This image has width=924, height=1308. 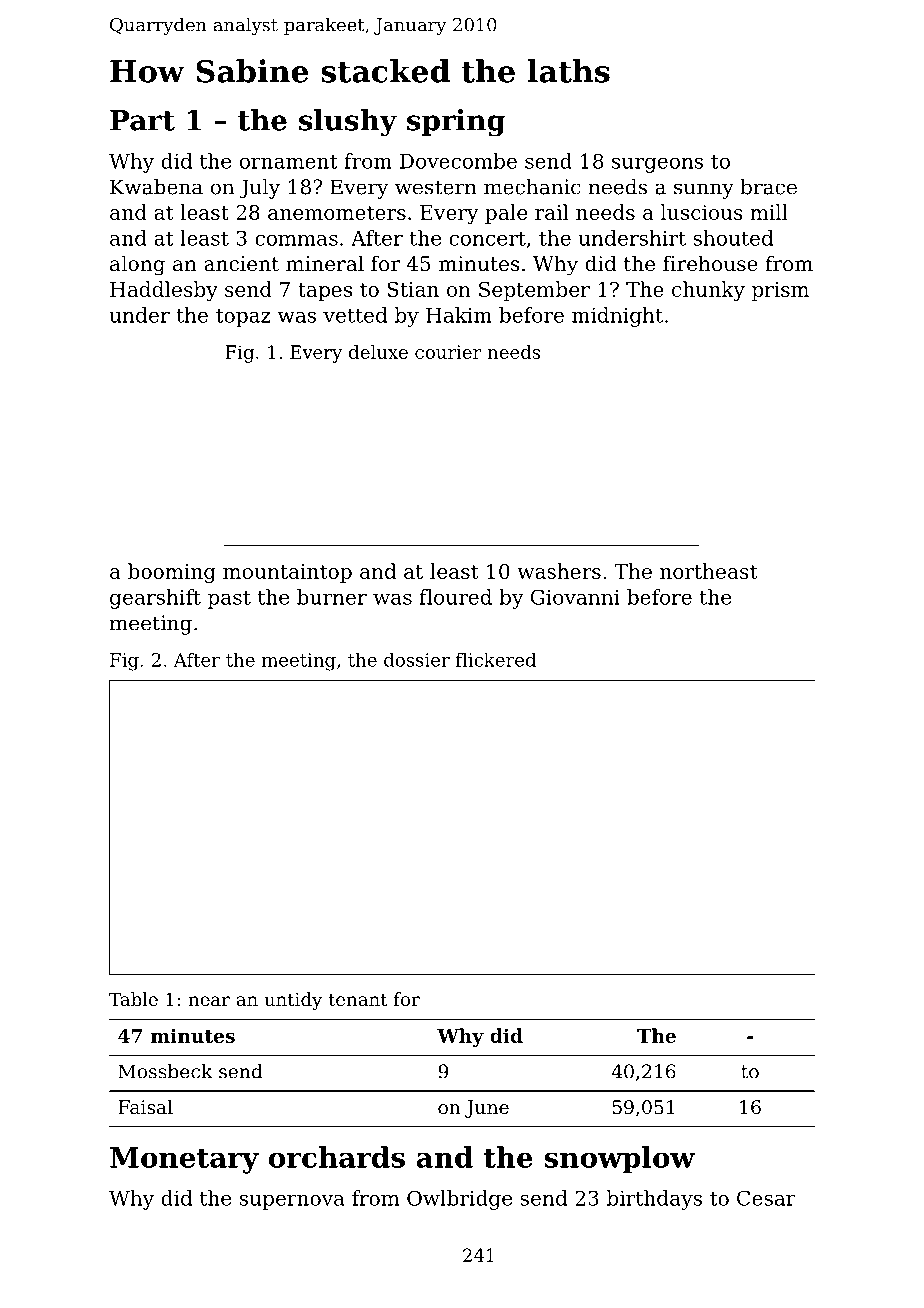 What do you see at coordinates (209, 1001) in the image?
I see `near` at bounding box center [209, 1001].
